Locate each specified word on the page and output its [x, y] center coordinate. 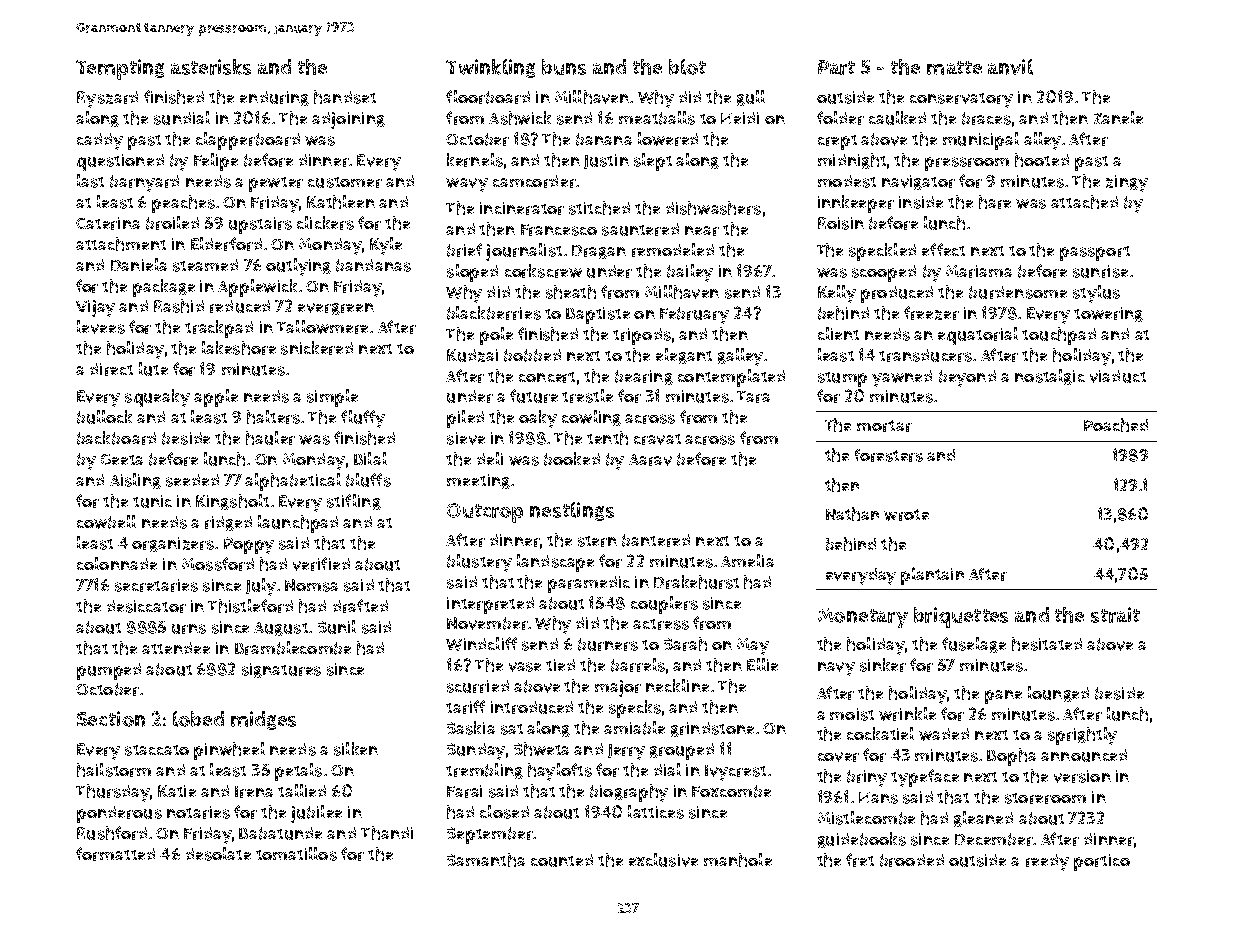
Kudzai [472, 355]
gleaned [983, 819]
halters [273, 417]
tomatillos [296, 854]
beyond [967, 378]
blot [687, 67]
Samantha [486, 860]
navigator [918, 182]
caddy [100, 141]
